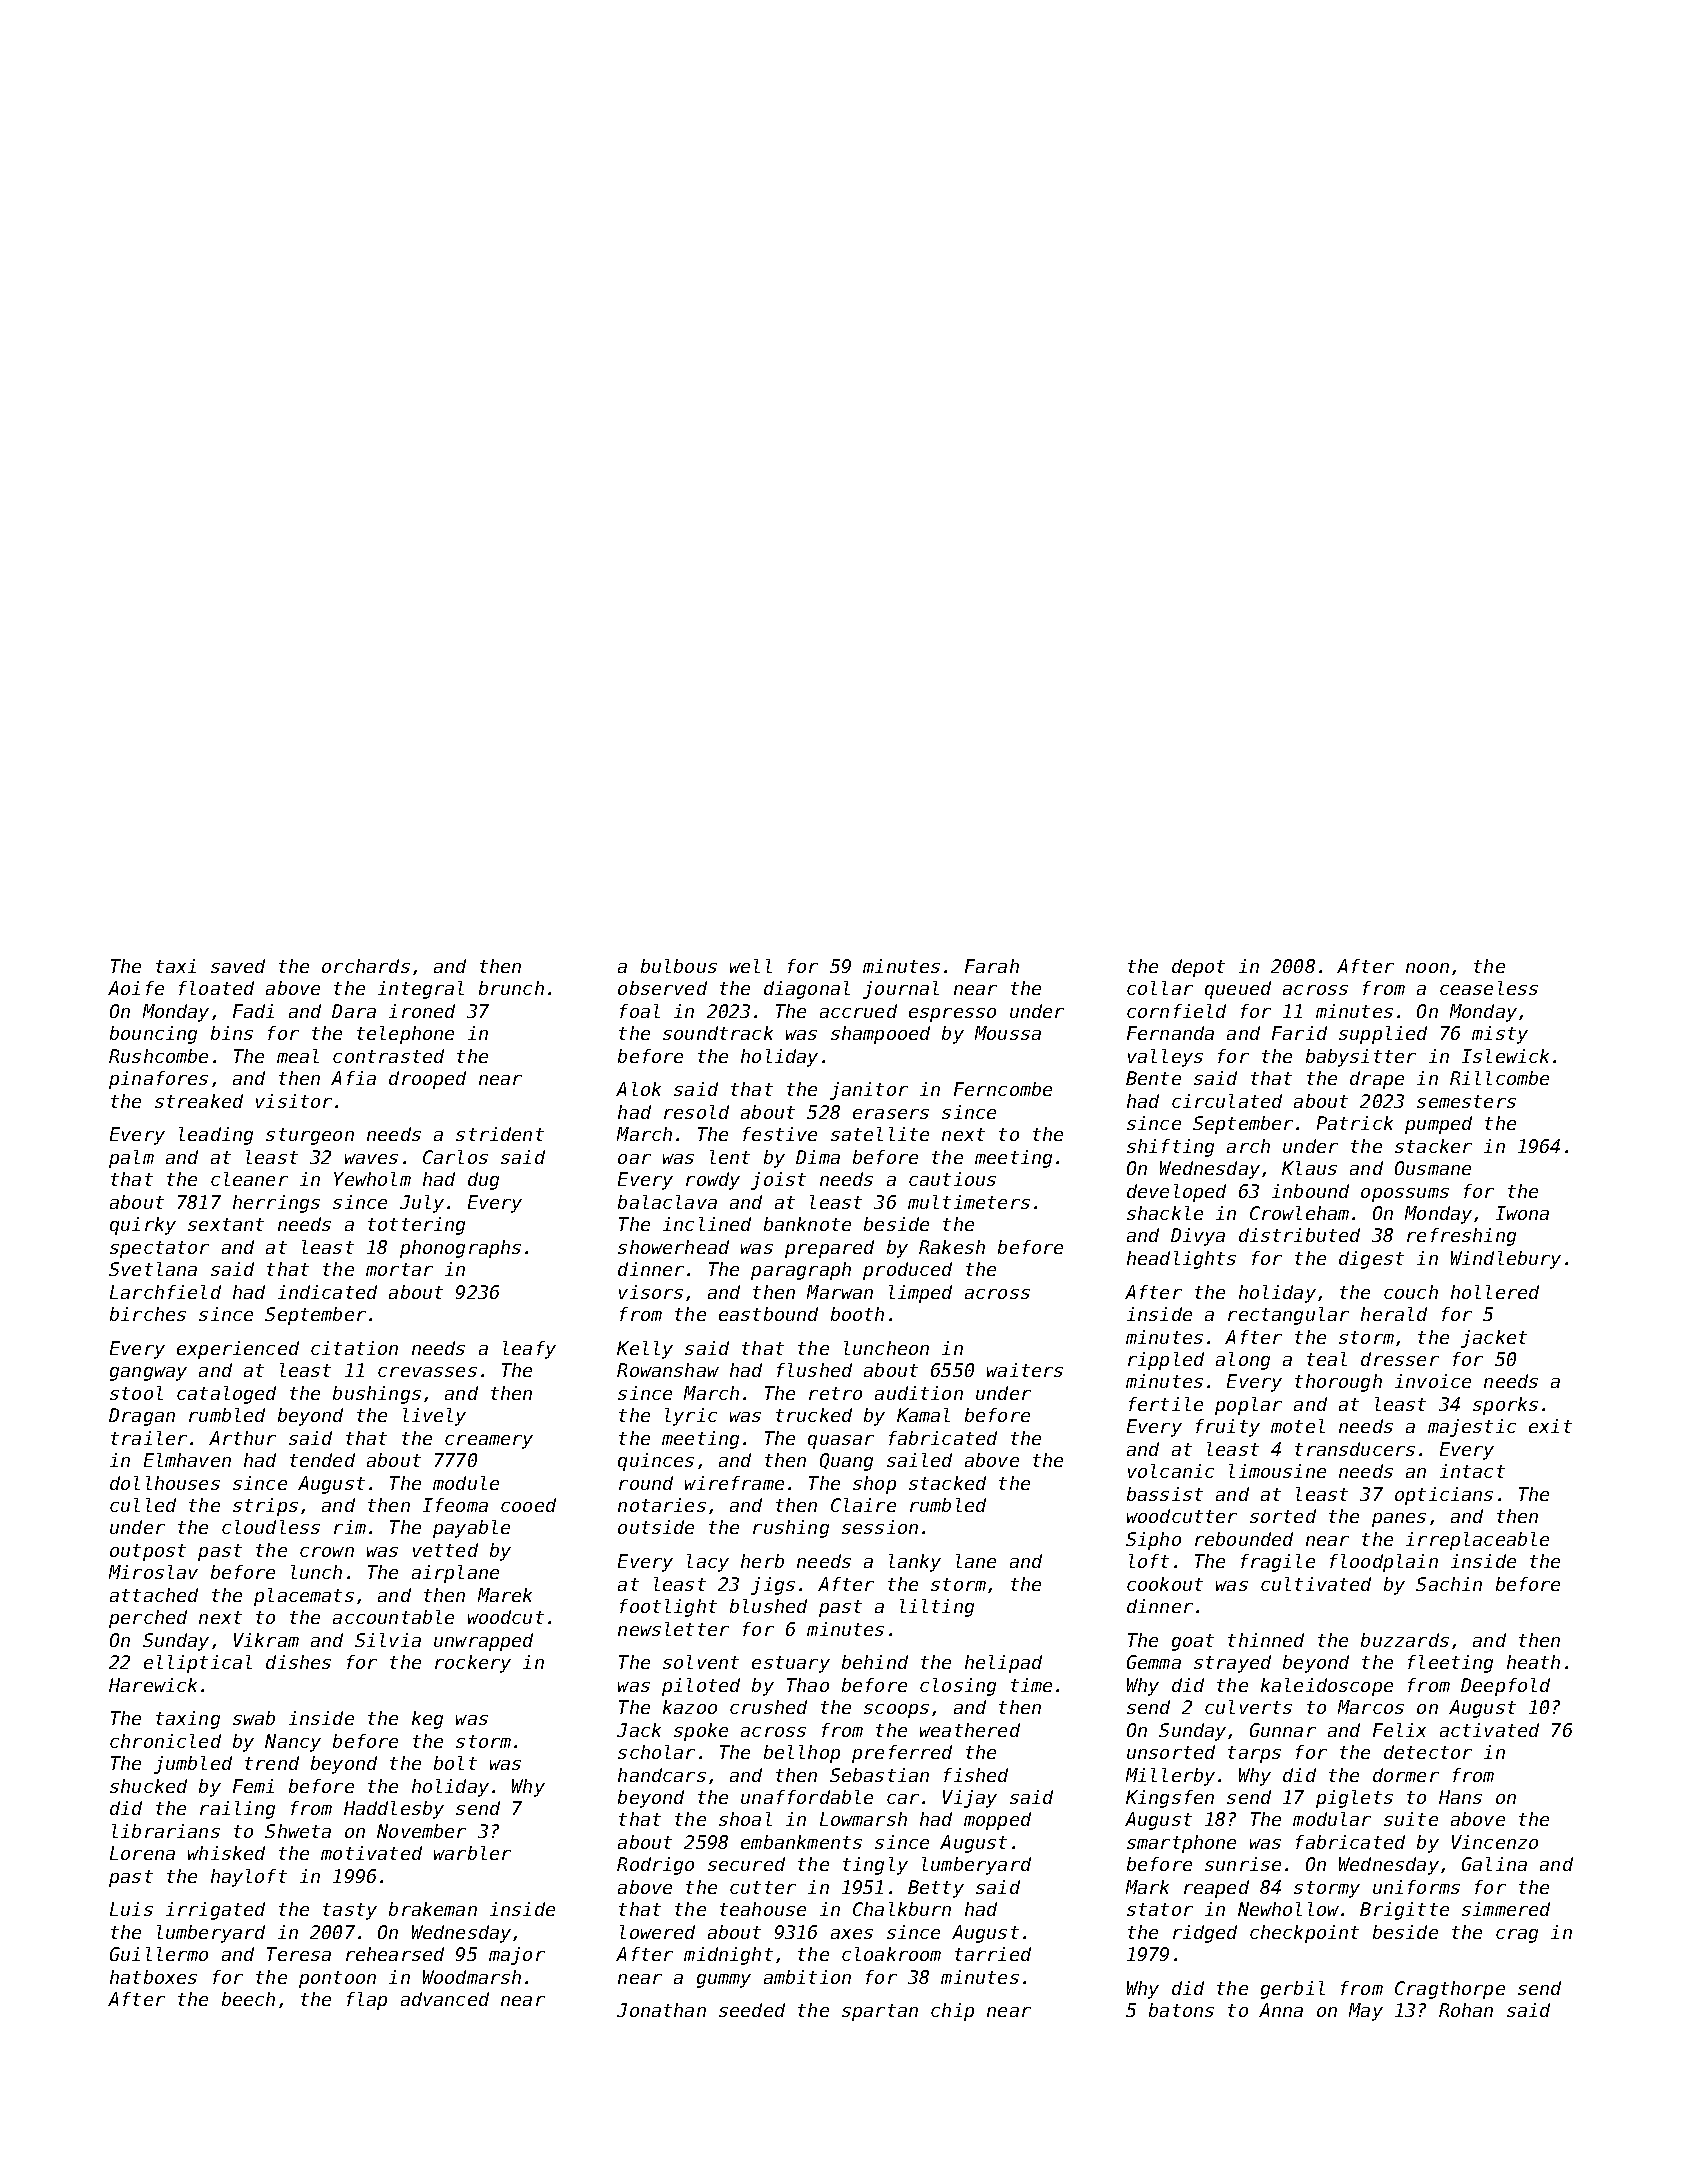 The height and width of the screenshot is (2178, 1683). Describe the element at coordinates (153, 1685) in the screenshot. I see `Harewick` at that location.
